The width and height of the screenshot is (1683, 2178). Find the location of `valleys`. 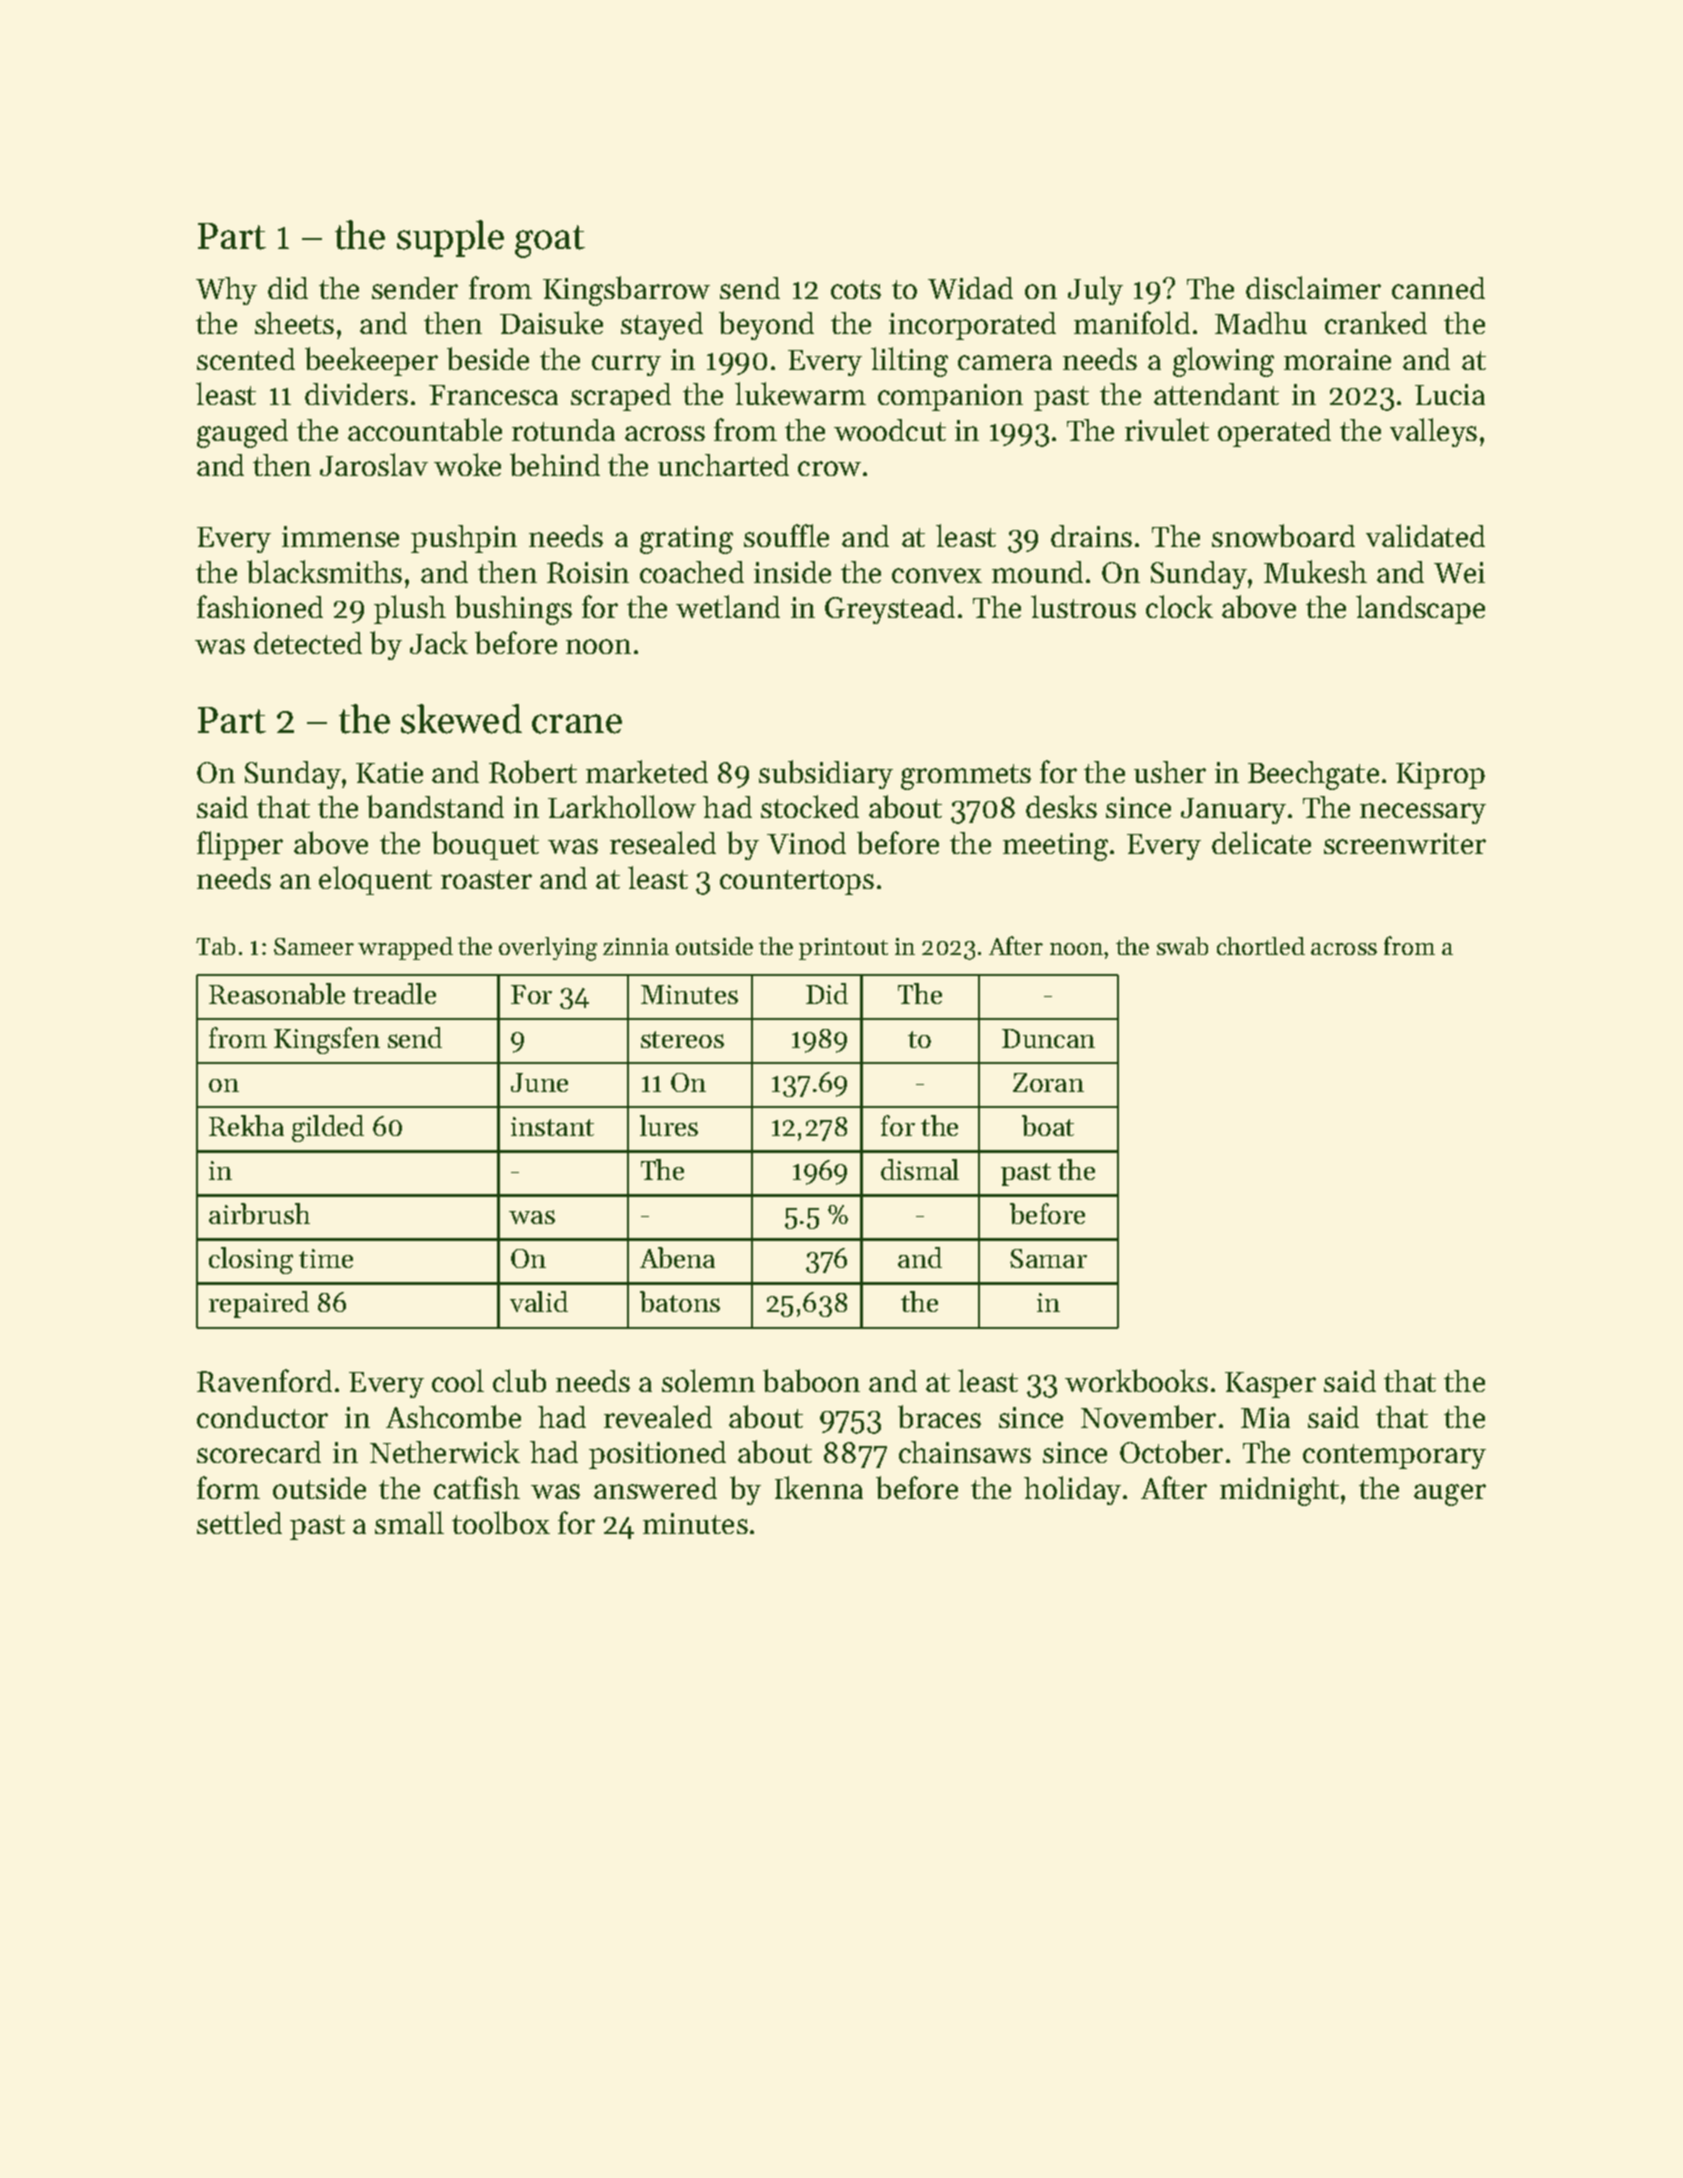

valleys is located at coordinates (1433, 432).
